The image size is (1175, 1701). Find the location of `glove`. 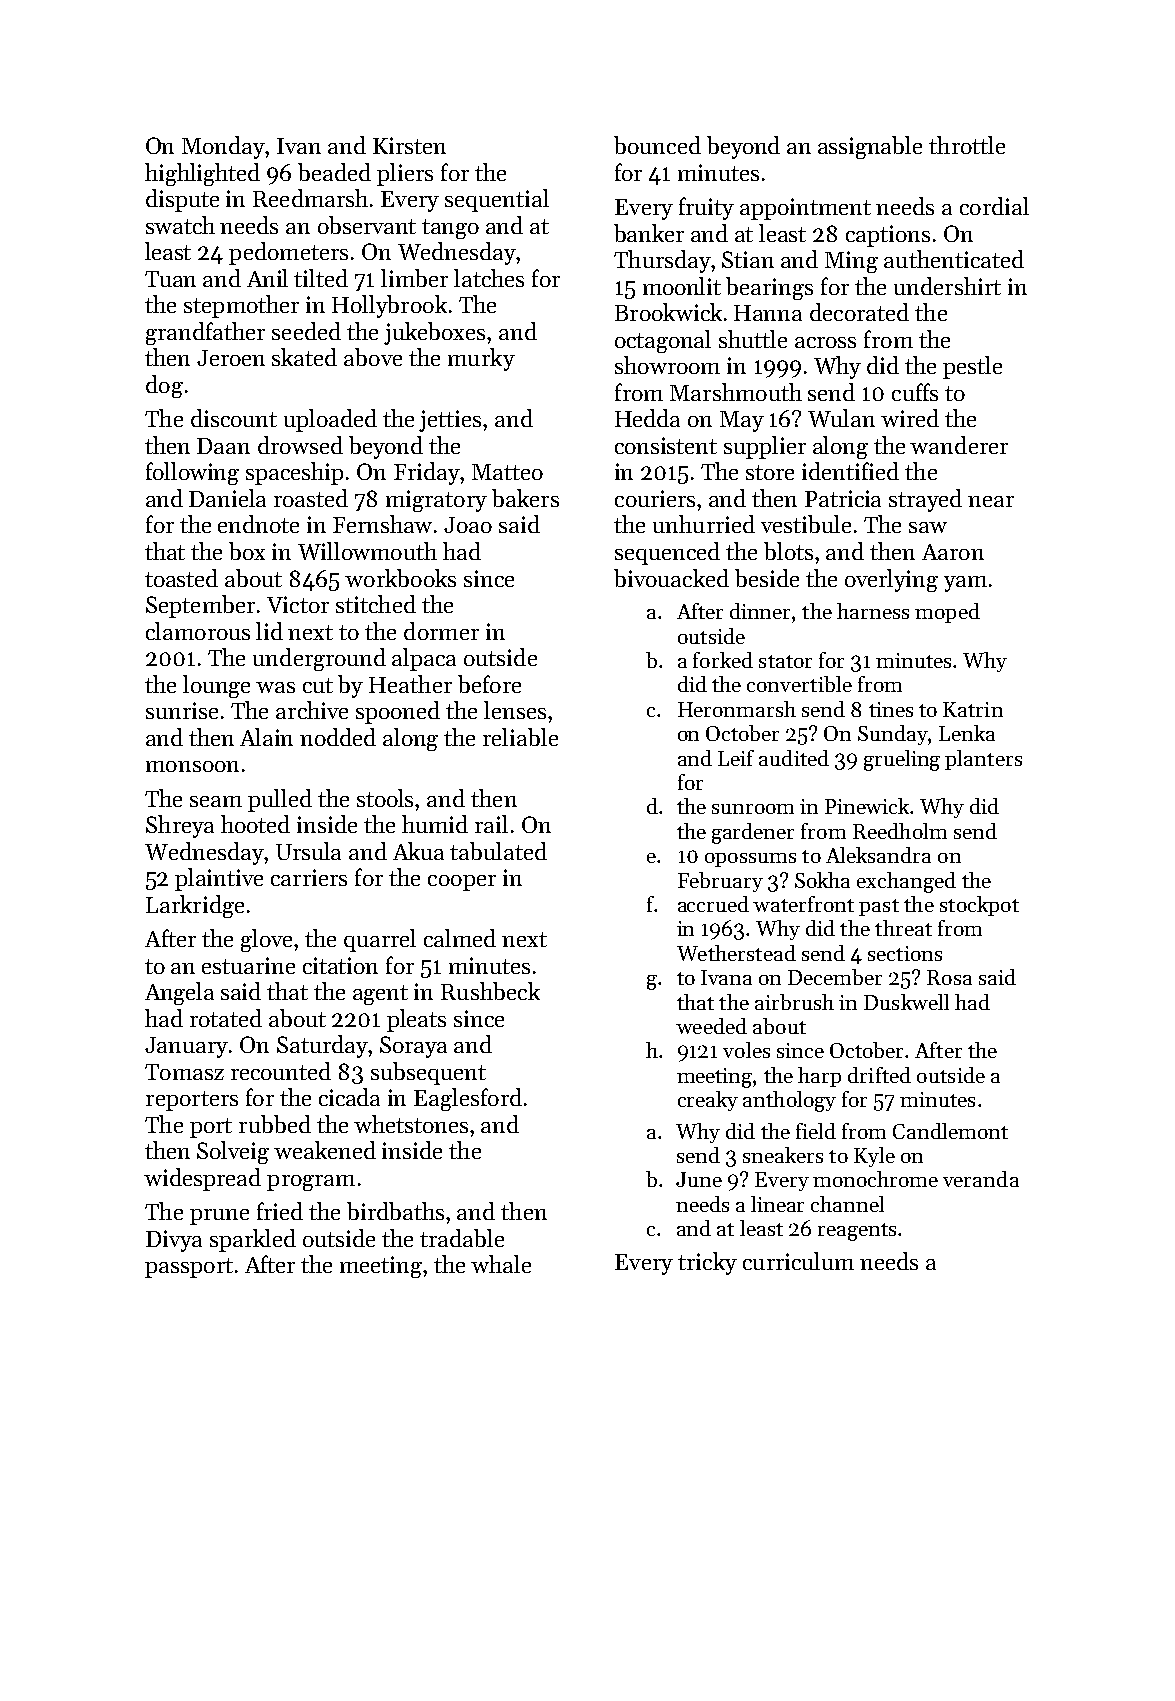

glove is located at coordinates (266, 940).
